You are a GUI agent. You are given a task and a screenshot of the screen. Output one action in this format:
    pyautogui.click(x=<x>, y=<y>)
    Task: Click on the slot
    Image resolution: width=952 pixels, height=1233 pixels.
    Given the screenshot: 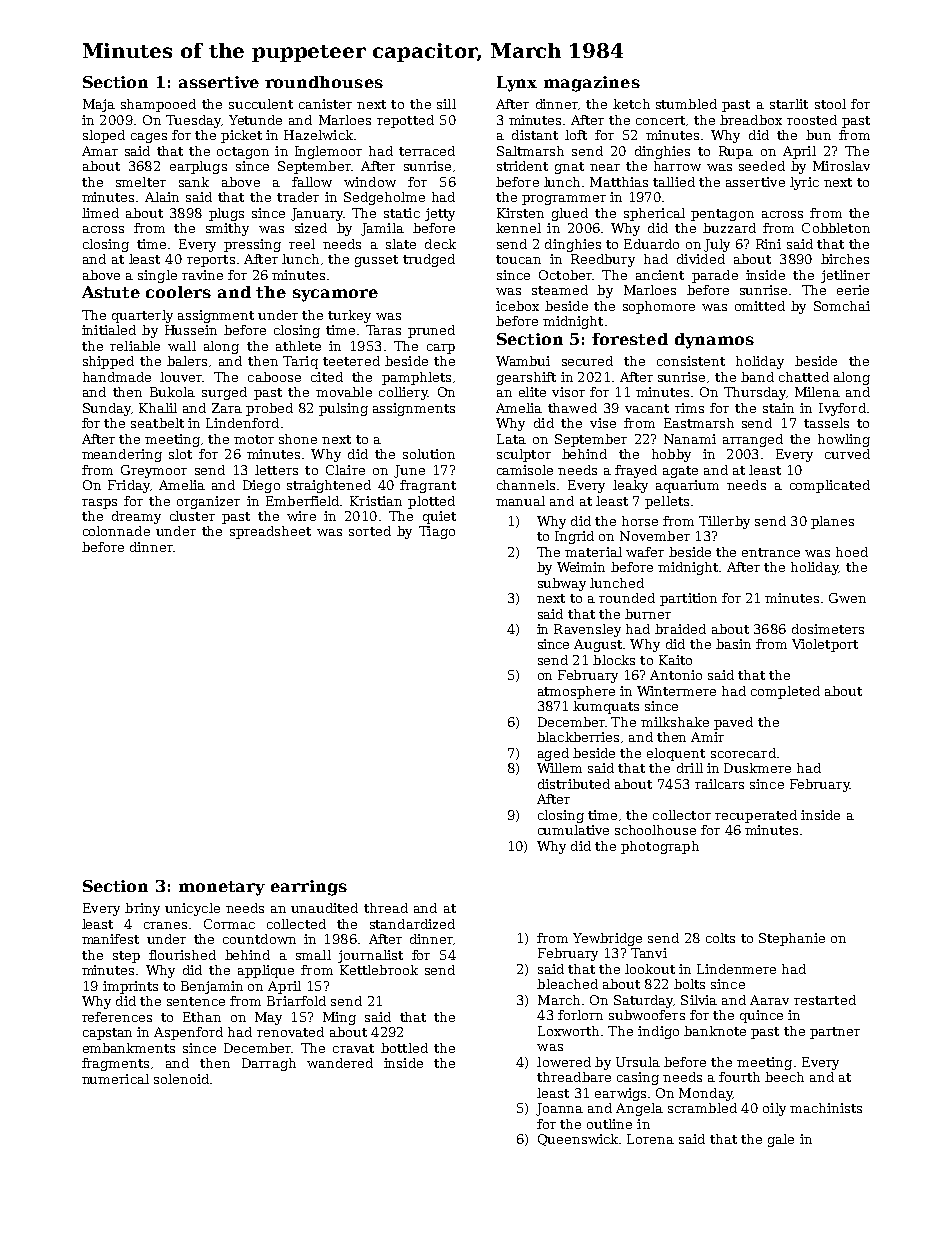 What is the action you would take?
    pyautogui.click(x=180, y=454)
